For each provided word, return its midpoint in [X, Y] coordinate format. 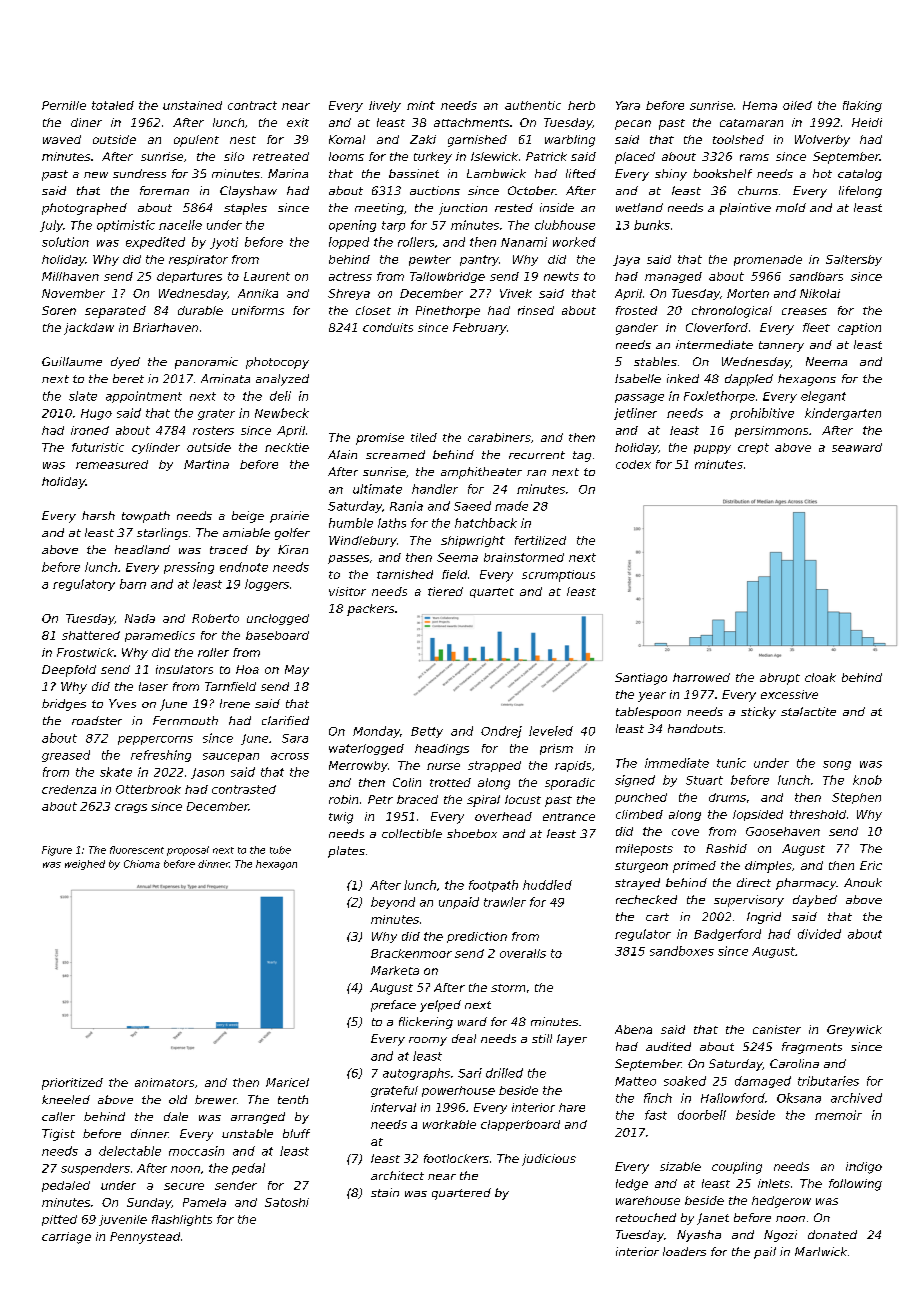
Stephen [856, 798]
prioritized [72, 1084]
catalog [860, 175]
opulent [196, 141]
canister [777, 1029]
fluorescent [137, 850]
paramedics [160, 636]
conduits [388, 327]
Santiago [641, 679]
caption [859, 329]
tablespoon [648, 713]
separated [115, 312]
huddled [547, 885]
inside [557, 207]
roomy [428, 1041]
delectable [130, 1151]
